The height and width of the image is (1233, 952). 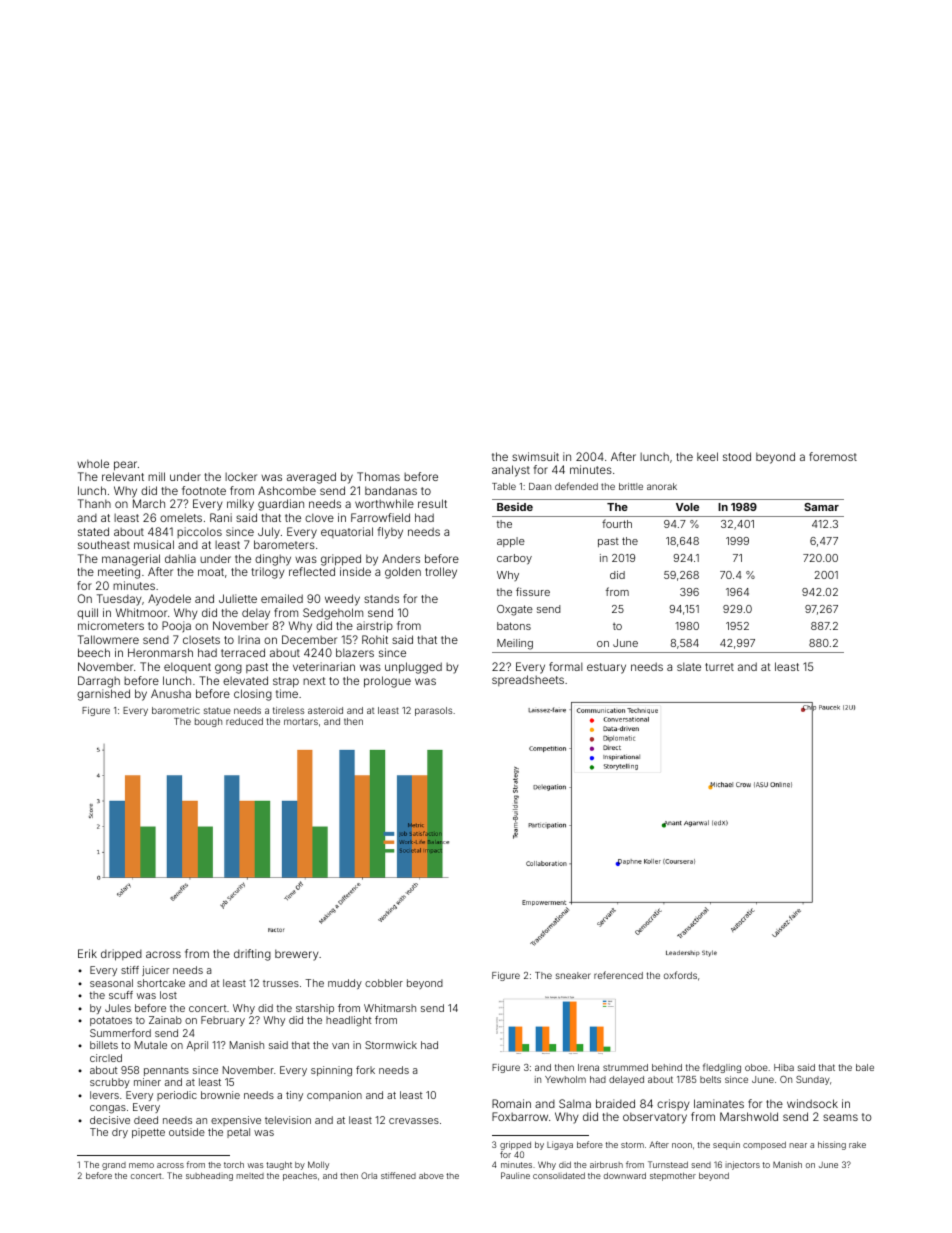 I want to click on bough, so click(x=208, y=722).
